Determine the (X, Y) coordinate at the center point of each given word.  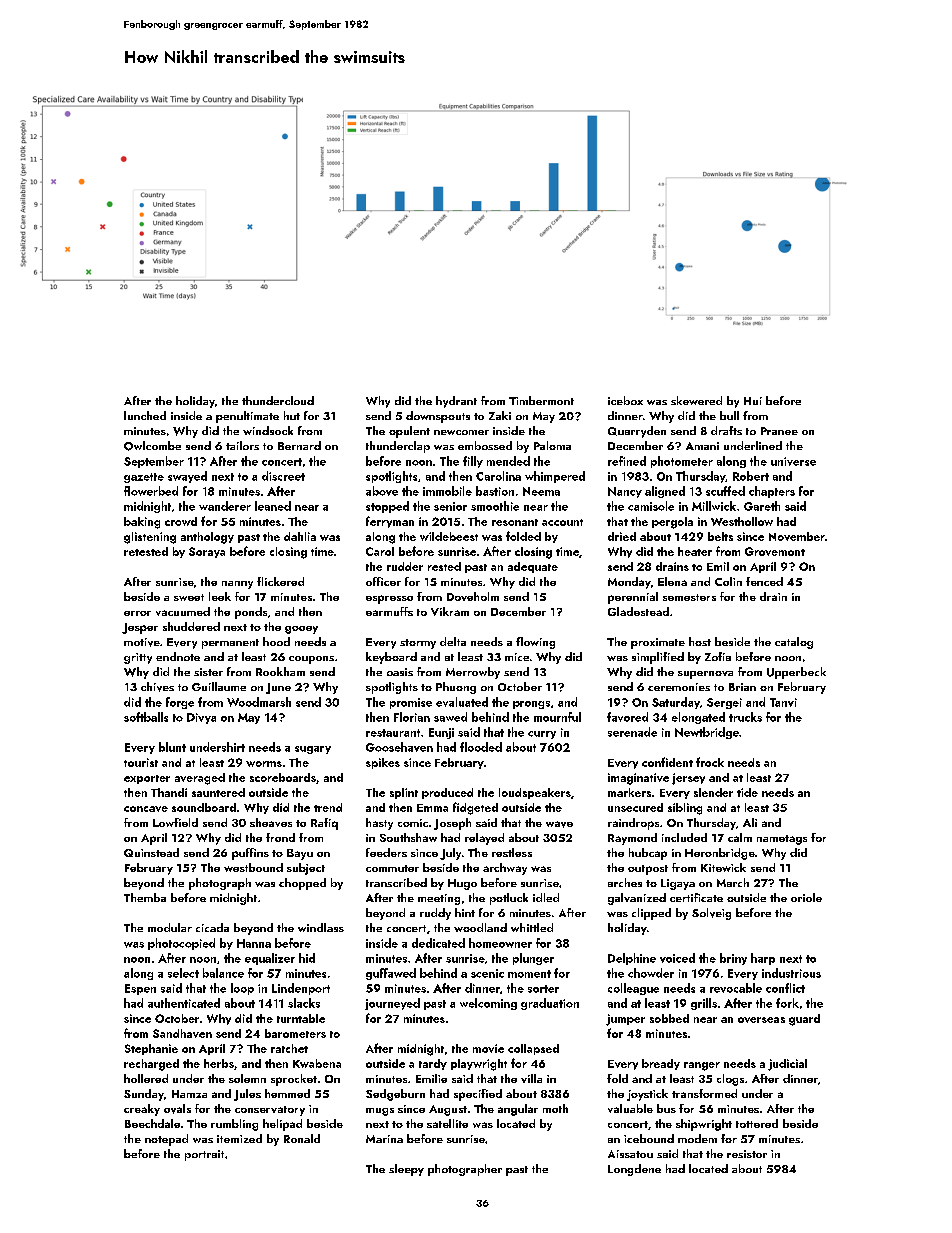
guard (804, 1020)
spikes (383, 763)
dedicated (438, 943)
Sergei (724, 703)
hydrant (456, 402)
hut (292, 415)
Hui (753, 401)
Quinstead (151, 852)
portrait (204, 1155)
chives (157, 687)
